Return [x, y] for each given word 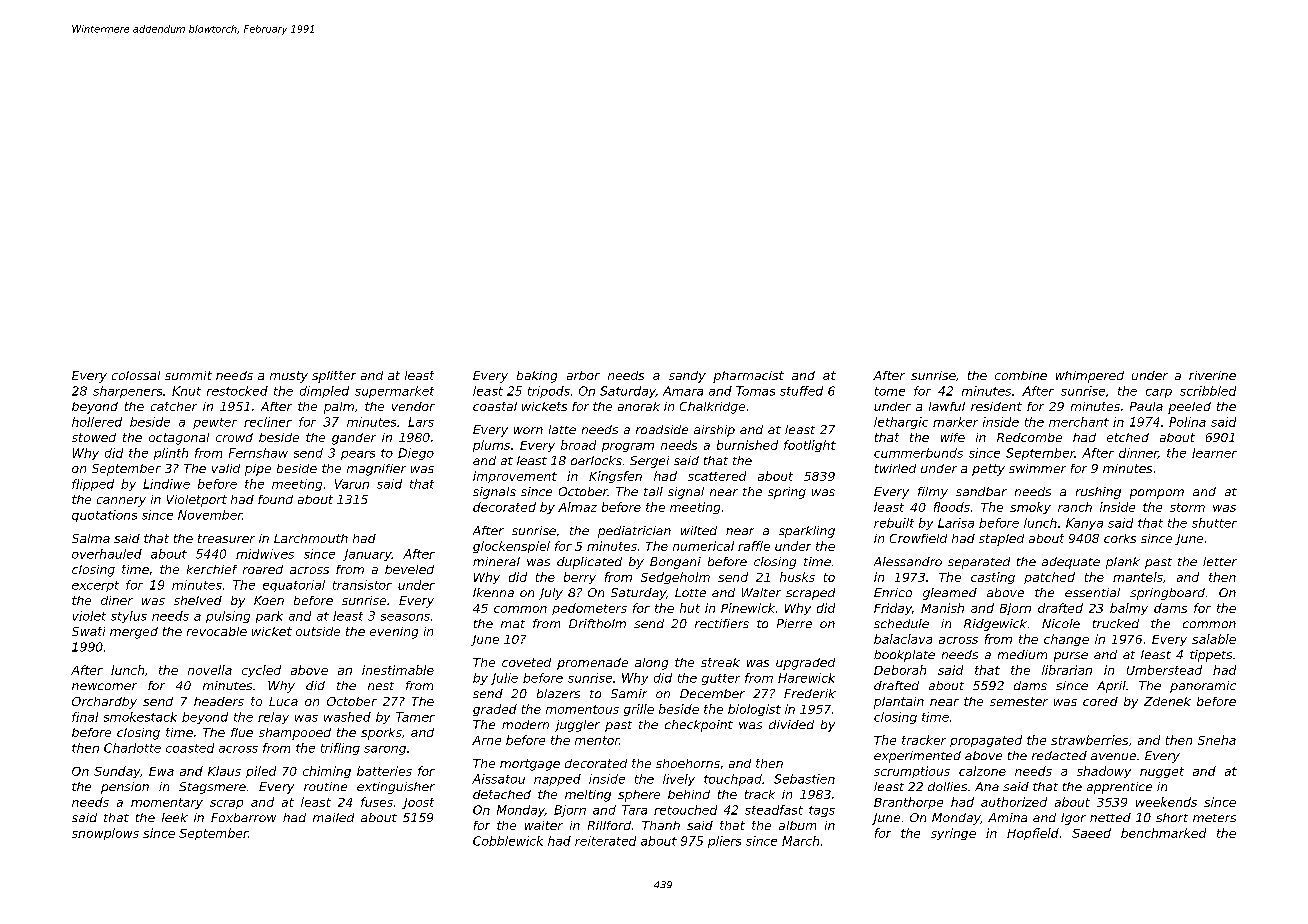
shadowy [1104, 772]
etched [1128, 437]
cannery [121, 502]
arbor [583, 375]
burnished [747, 445]
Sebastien [804, 779]
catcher [174, 406]
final [85, 717]
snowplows [105, 834]
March [800, 841]
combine [1021, 375]
